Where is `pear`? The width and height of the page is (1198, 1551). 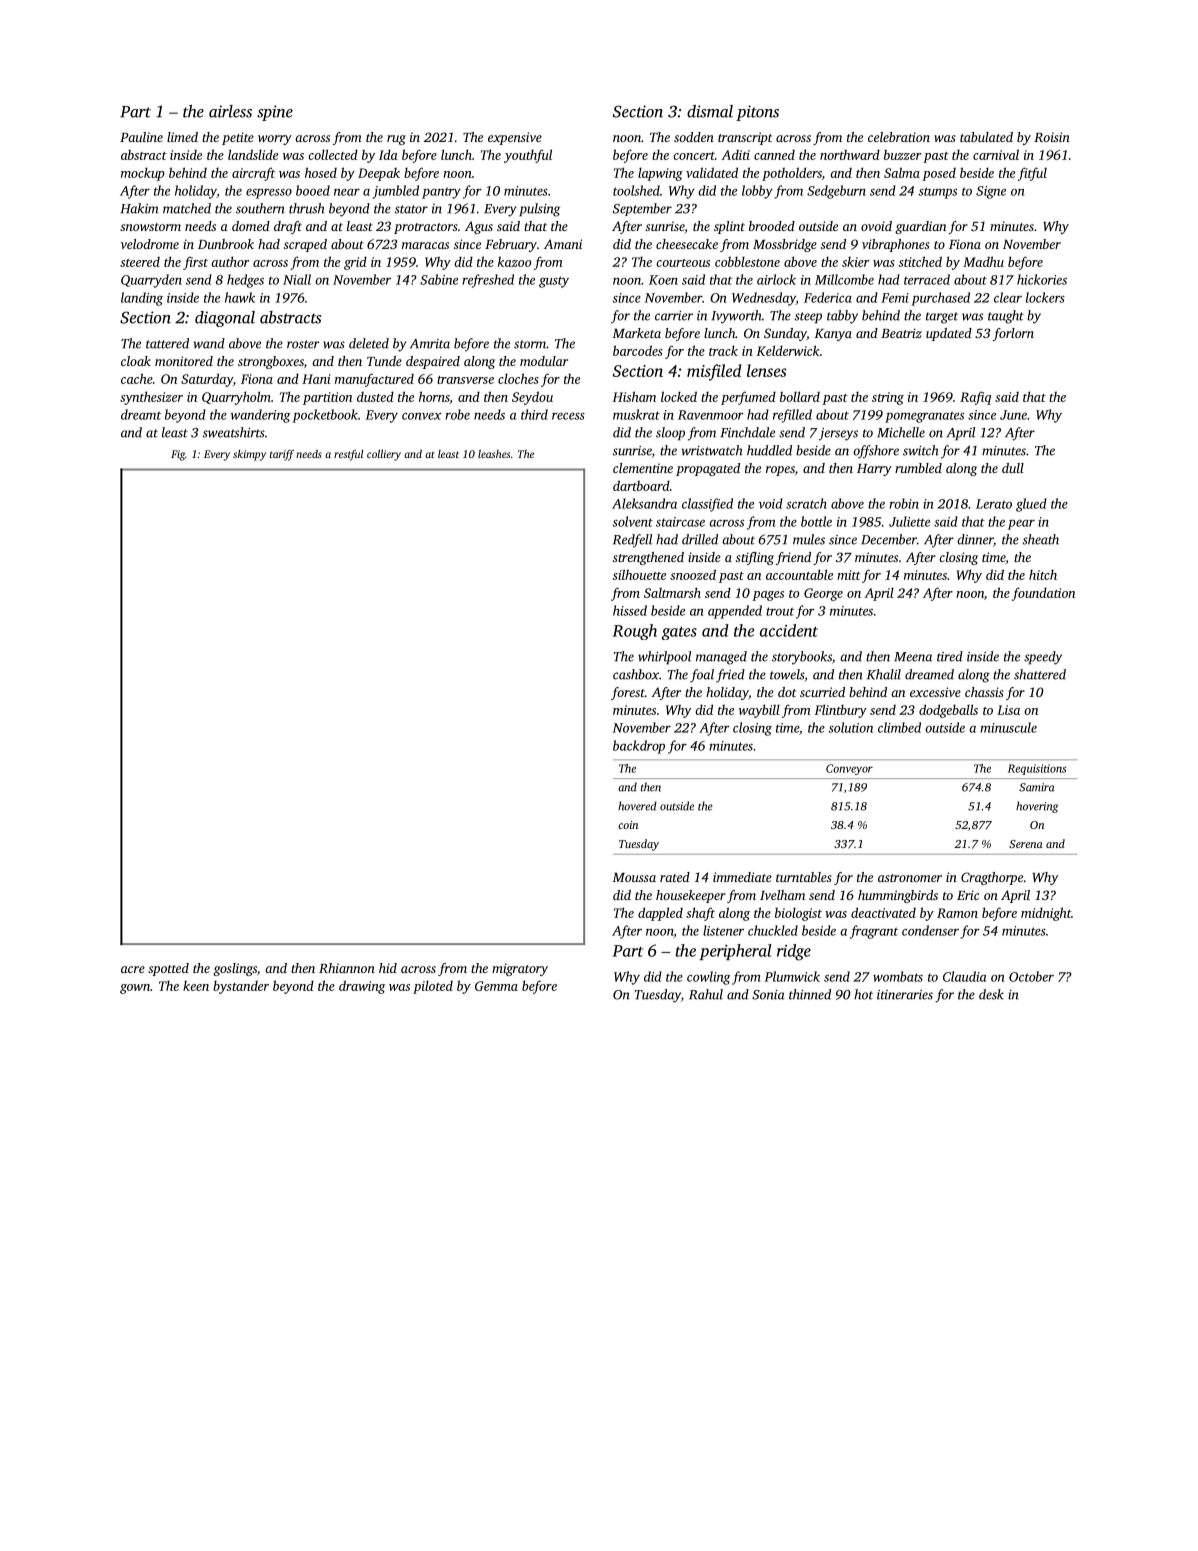 pear is located at coordinates (1021, 525).
